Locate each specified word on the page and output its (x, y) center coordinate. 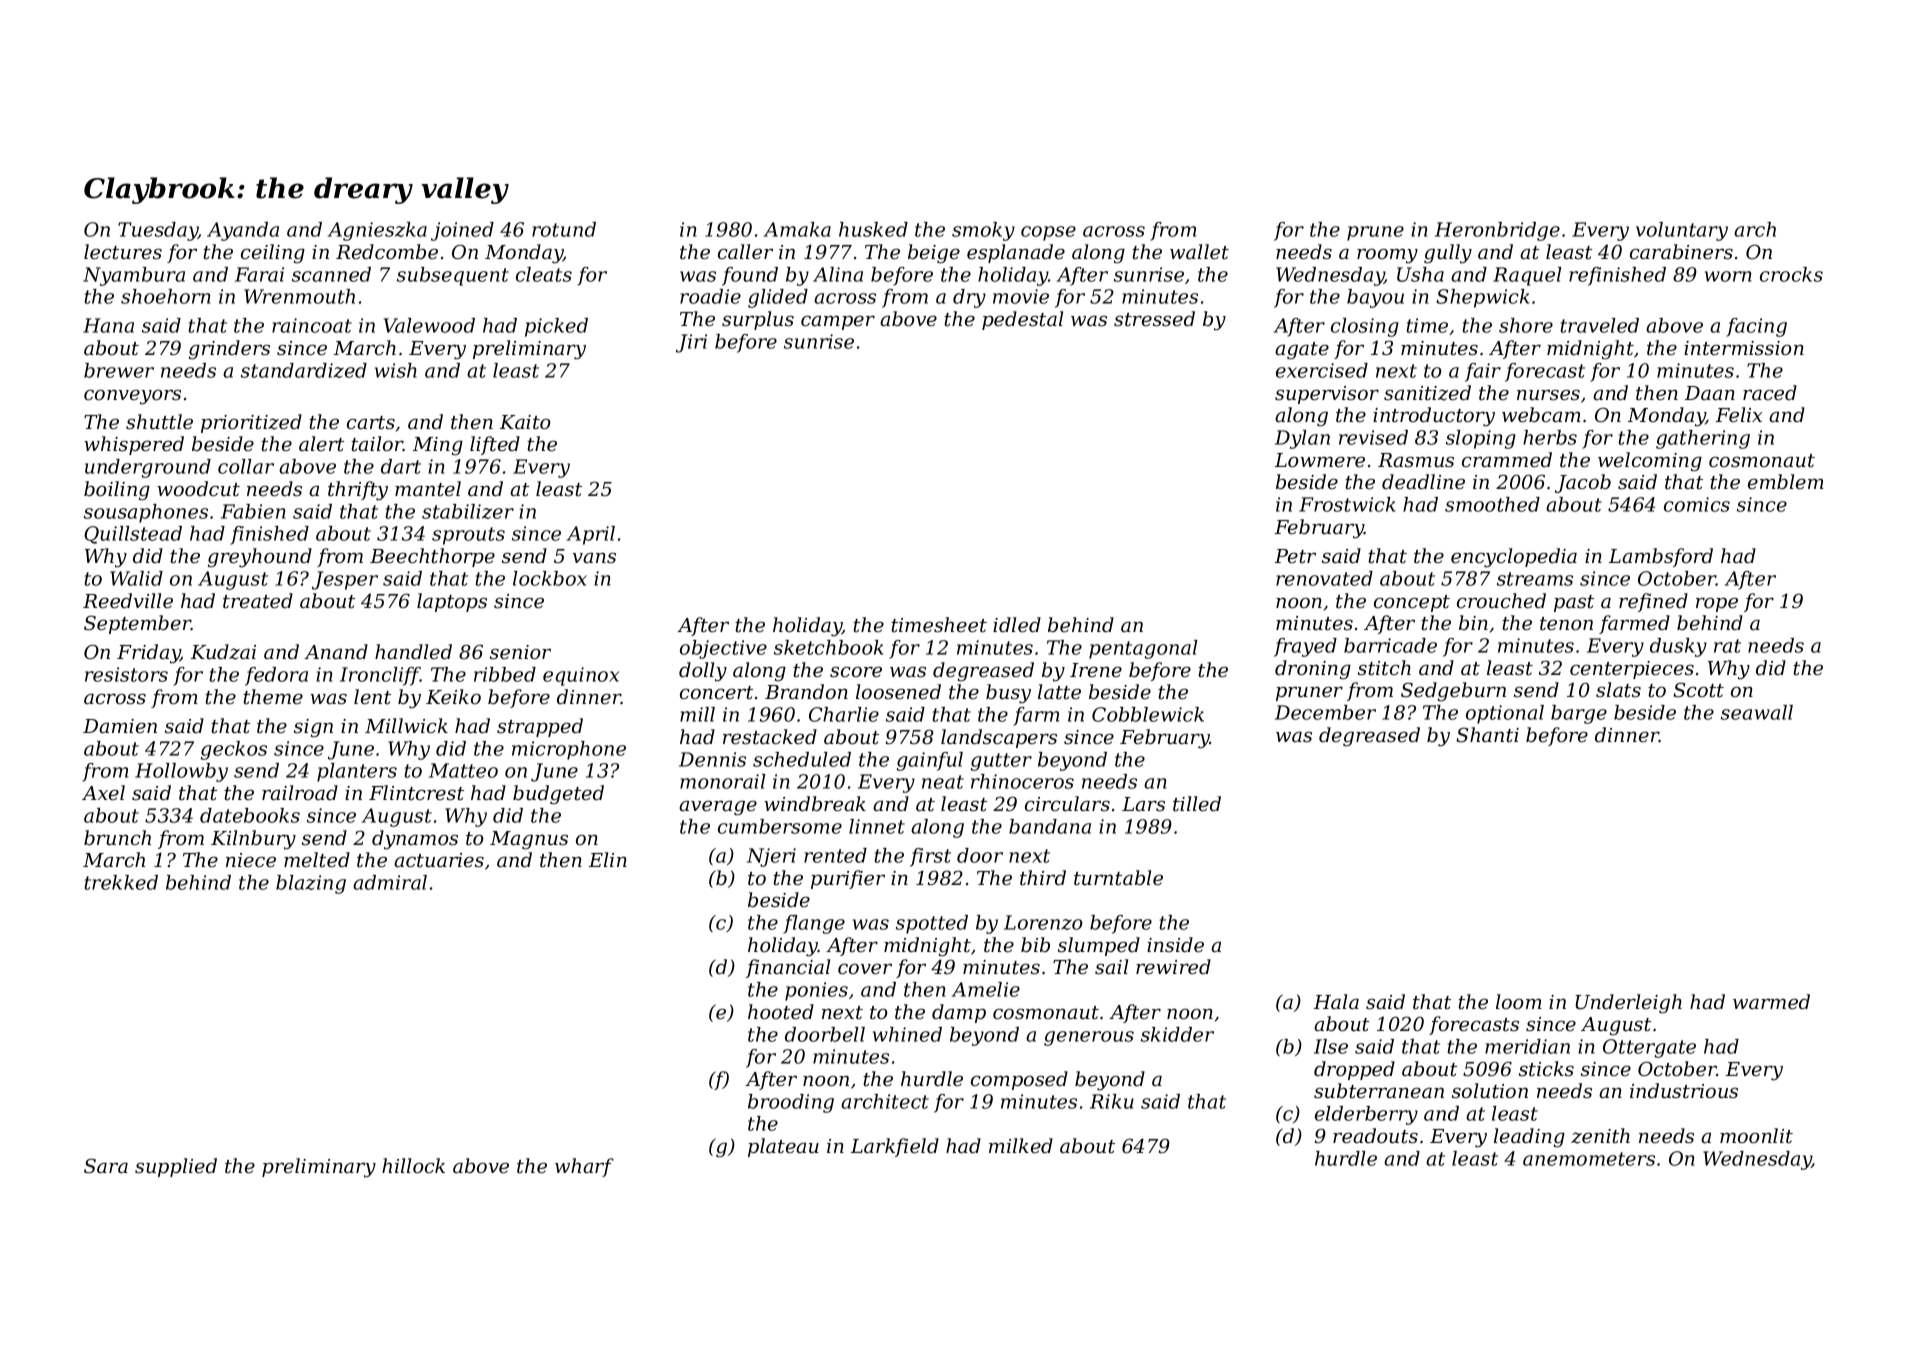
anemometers (1589, 1159)
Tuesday (158, 231)
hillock (413, 1165)
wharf (584, 1167)
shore (1526, 325)
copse (1048, 233)
